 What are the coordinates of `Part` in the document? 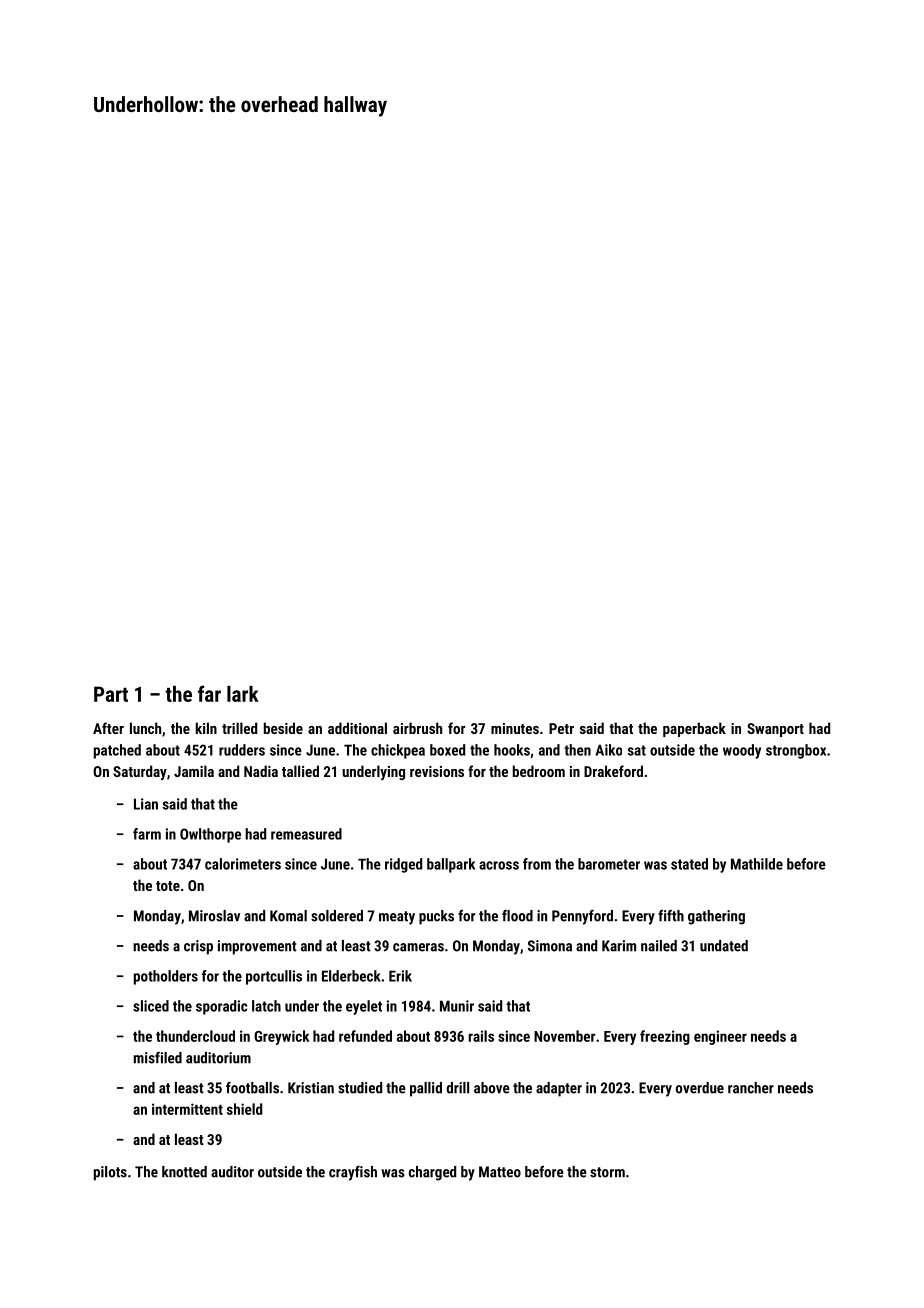 It's located at (111, 694).
